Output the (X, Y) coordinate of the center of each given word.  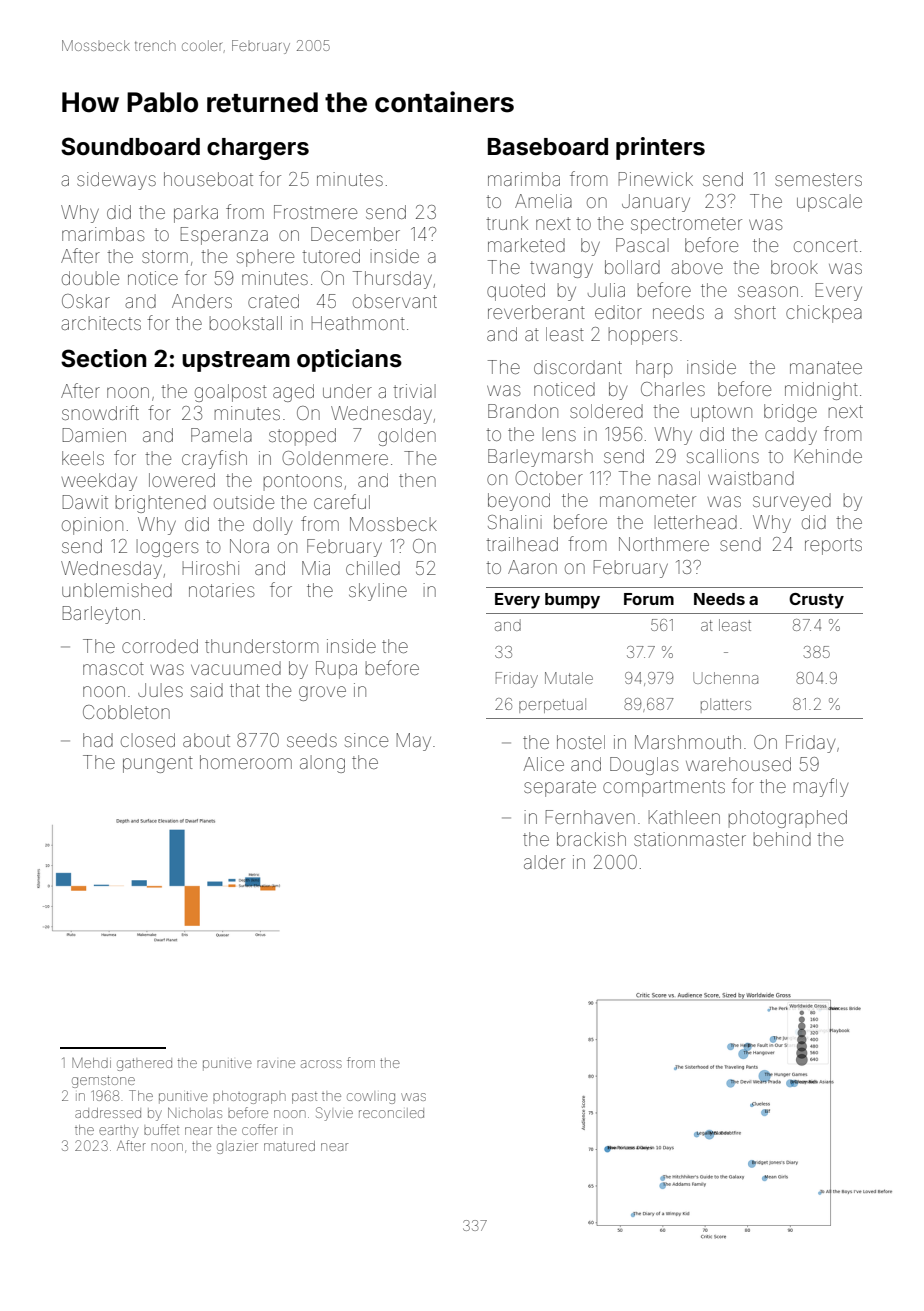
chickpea (824, 314)
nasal (679, 478)
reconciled (391, 1113)
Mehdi (91, 1063)
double (90, 278)
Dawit (85, 502)
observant (395, 301)
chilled (373, 568)
